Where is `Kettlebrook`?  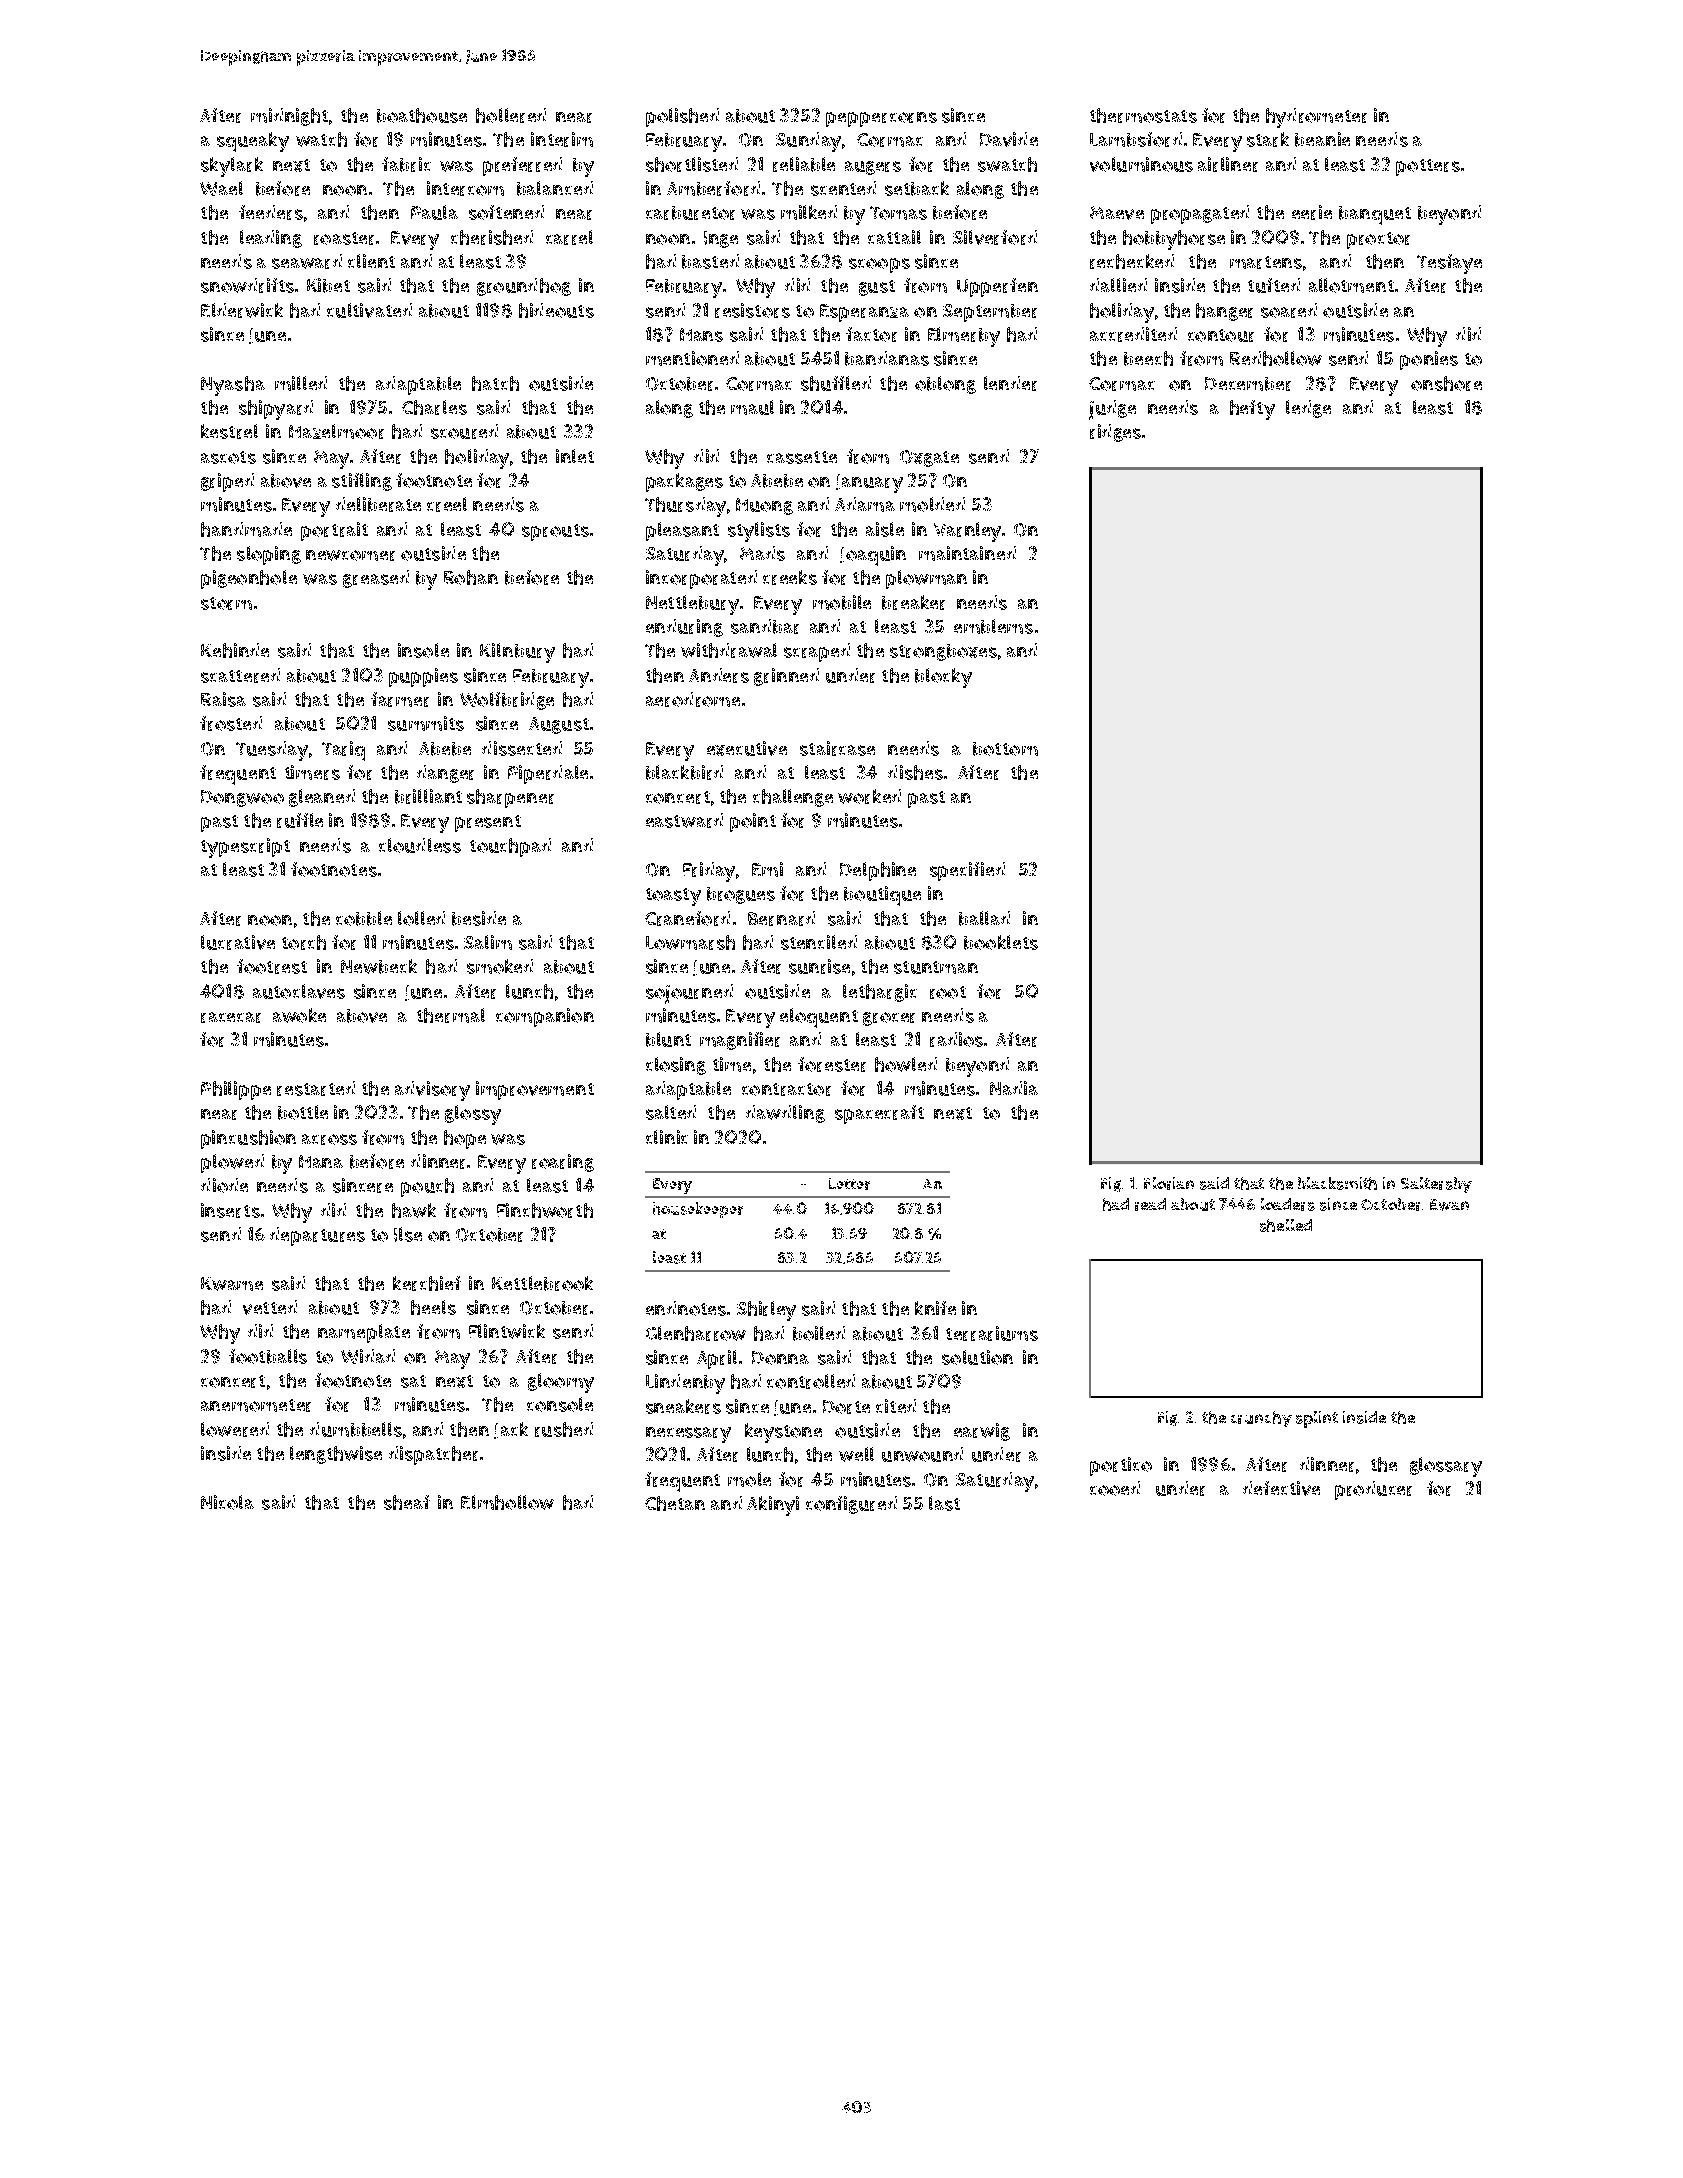 Kettlebrook is located at coordinates (542, 1283).
